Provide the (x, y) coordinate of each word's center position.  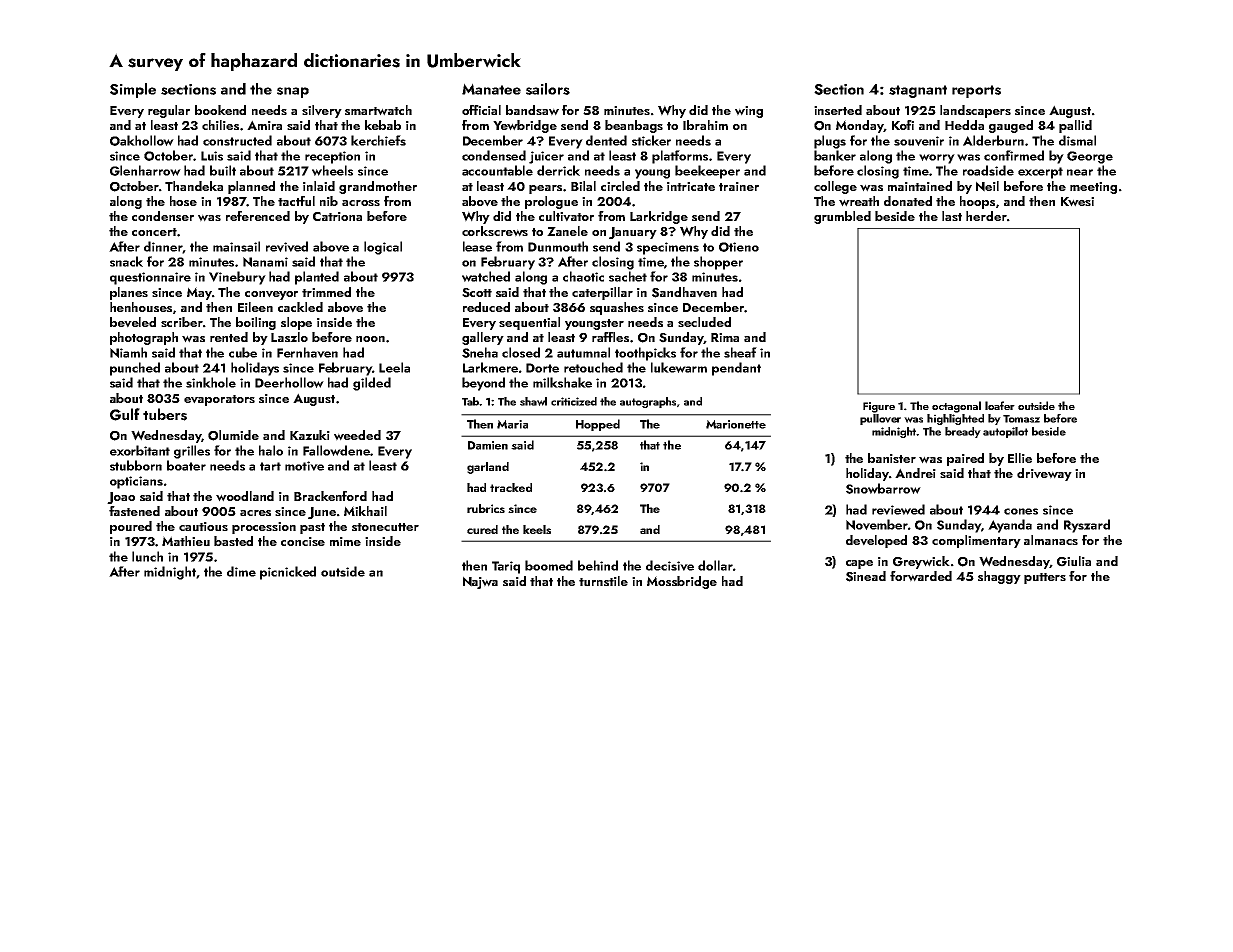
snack (126, 261)
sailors (548, 89)
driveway (1044, 474)
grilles (192, 452)
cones (1021, 511)
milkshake (562, 382)
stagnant (918, 91)
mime (345, 541)
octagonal (956, 407)
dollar (715, 565)
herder (986, 216)
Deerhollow (289, 382)
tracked (511, 487)
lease (477, 246)
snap (293, 92)
